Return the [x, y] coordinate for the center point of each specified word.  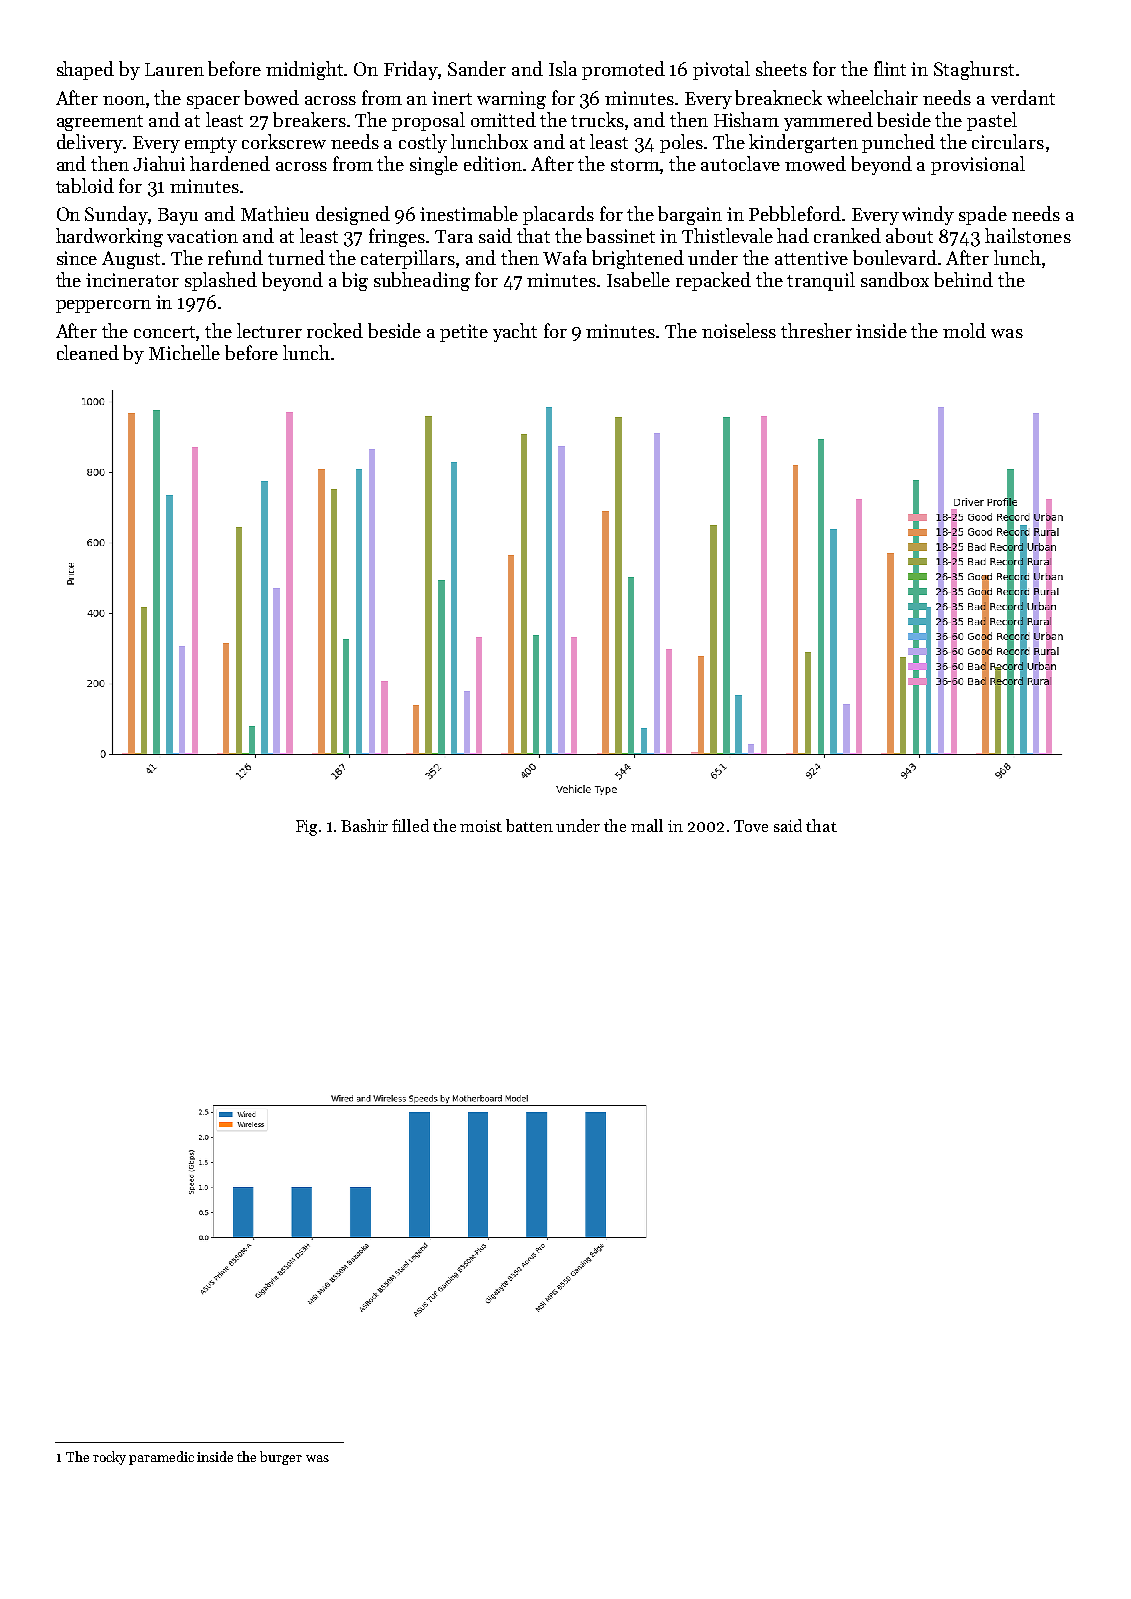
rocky [109, 1458]
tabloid [85, 185]
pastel [992, 121]
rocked [335, 330]
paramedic [161, 1458]
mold [964, 330]
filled [410, 825]
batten [529, 825]
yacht [515, 332]
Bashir [364, 825]
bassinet [620, 235]
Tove [751, 826]
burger [281, 1458]
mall [647, 825]
